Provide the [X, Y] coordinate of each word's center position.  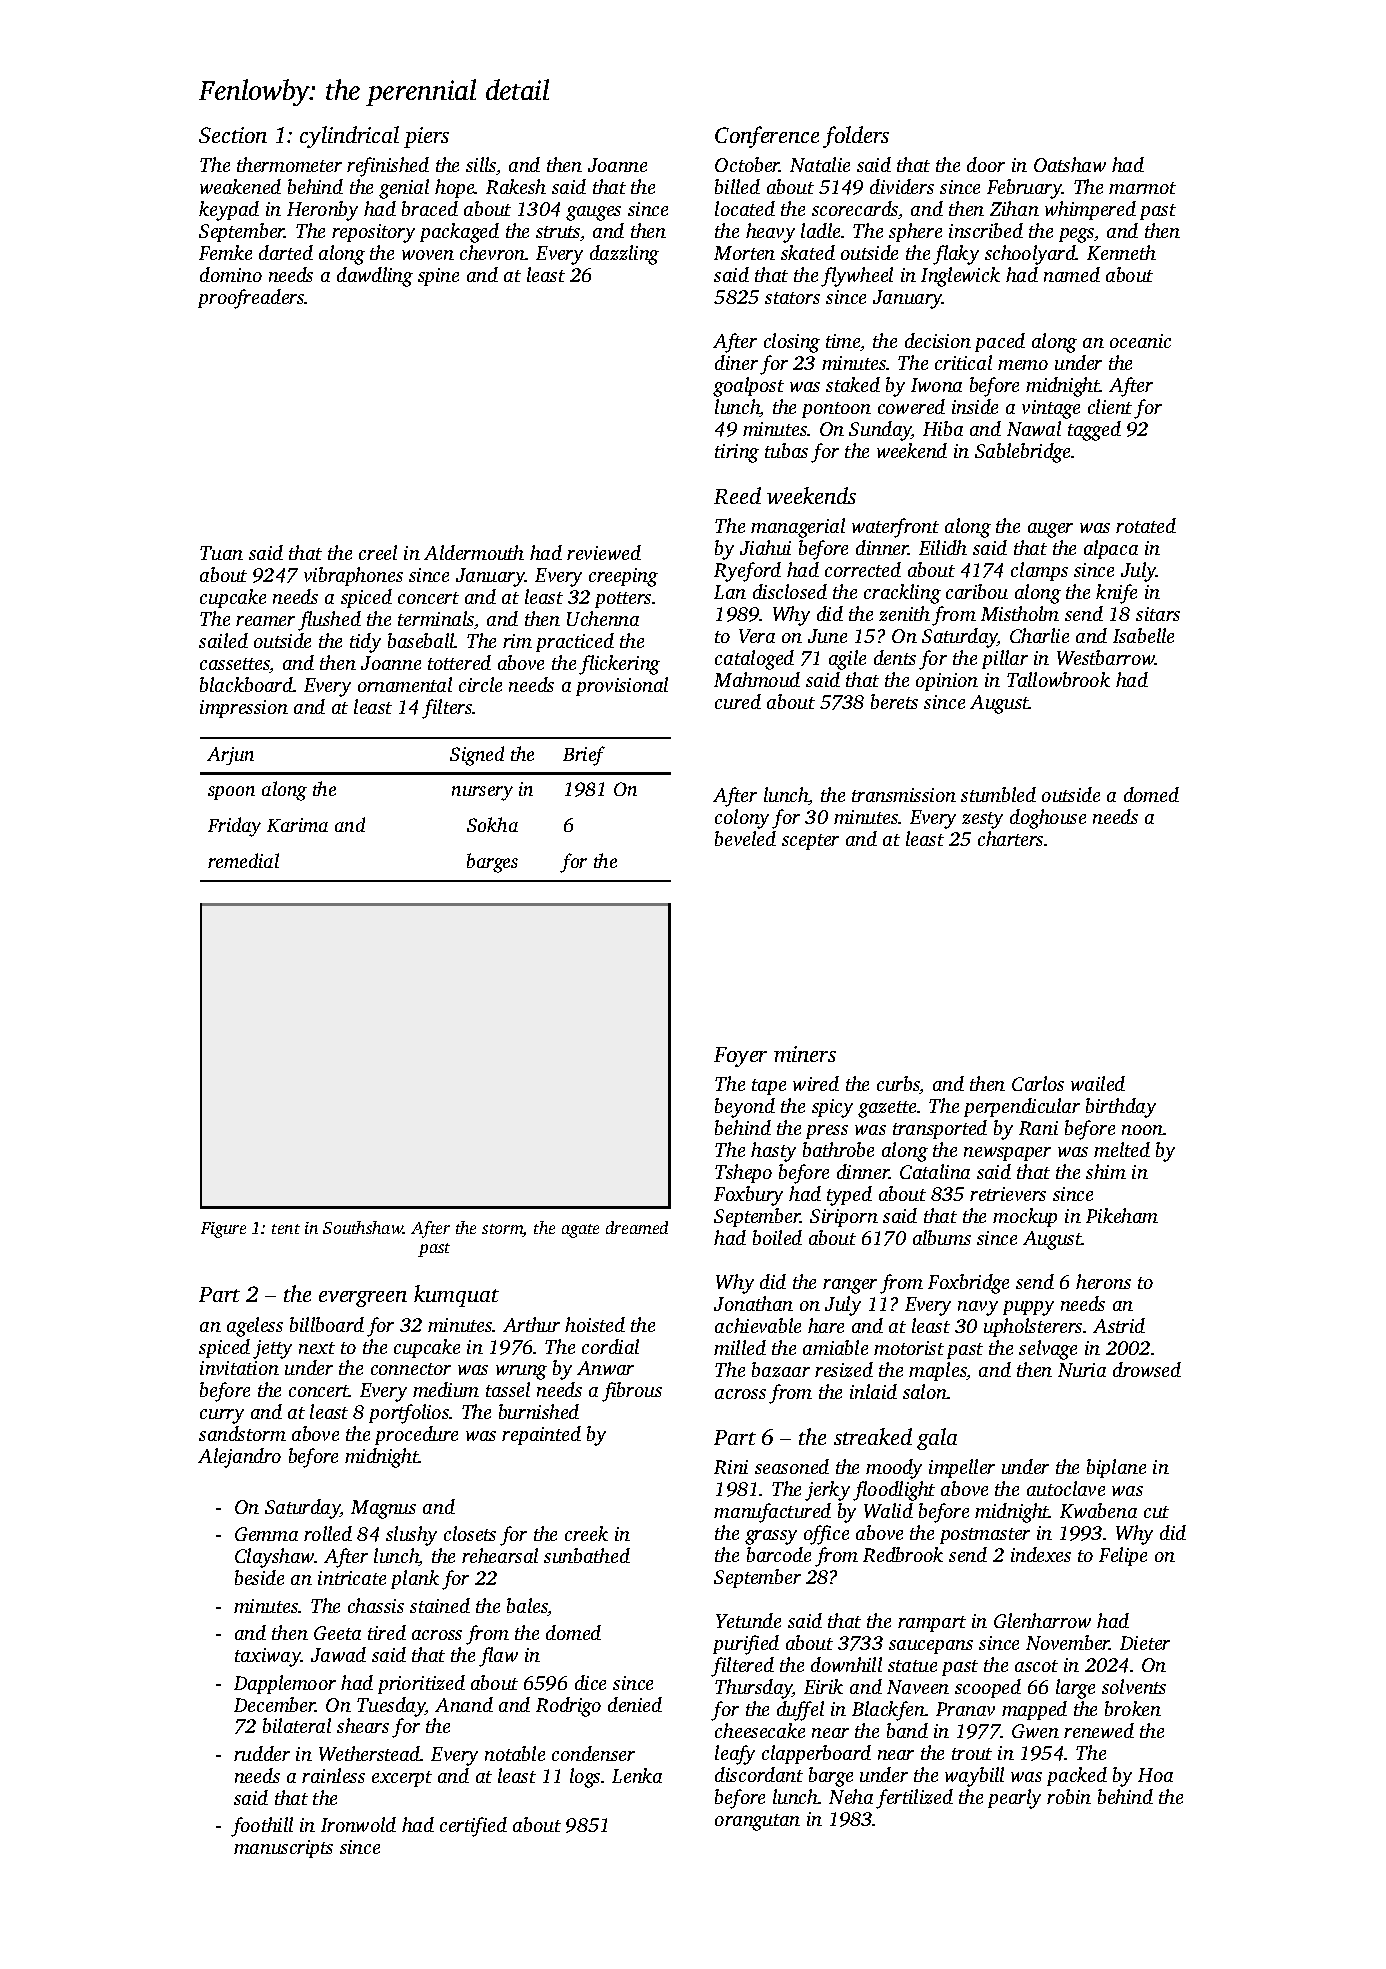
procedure [416, 1435]
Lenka [637, 1775]
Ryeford [747, 572]
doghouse [1048, 819]
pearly [1014, 1799]
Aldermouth [474, 552]
